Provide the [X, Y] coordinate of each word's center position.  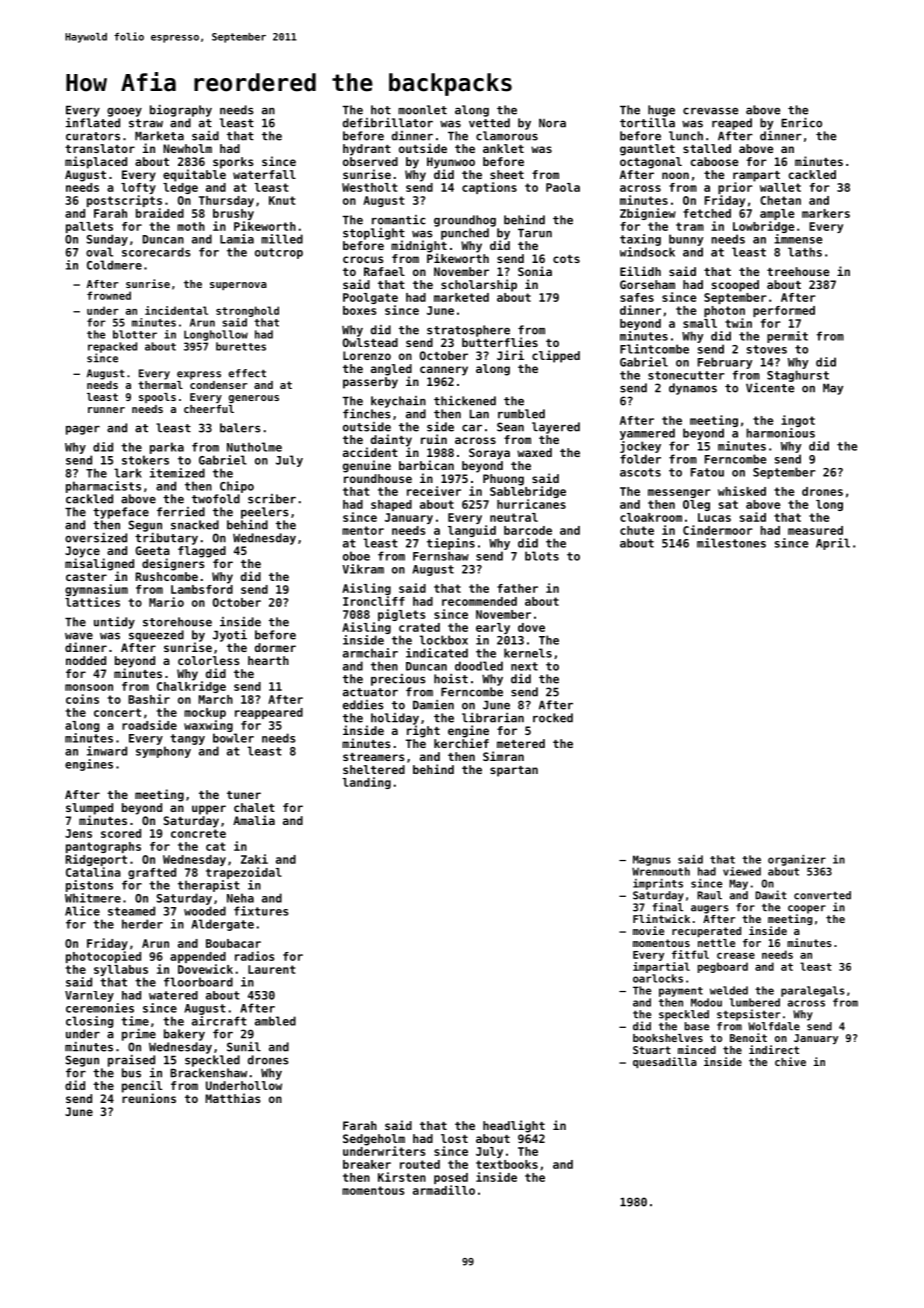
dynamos [693, 389]
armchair [370, 653]
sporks [233, 163]
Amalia [254, 820]
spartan [514, 771]
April [833, 544]
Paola [563, 187]
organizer [797, 860]
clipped [556, 356]
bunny [686, 240]
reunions [149, 1098]
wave [79, 636]
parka [167, 448]
